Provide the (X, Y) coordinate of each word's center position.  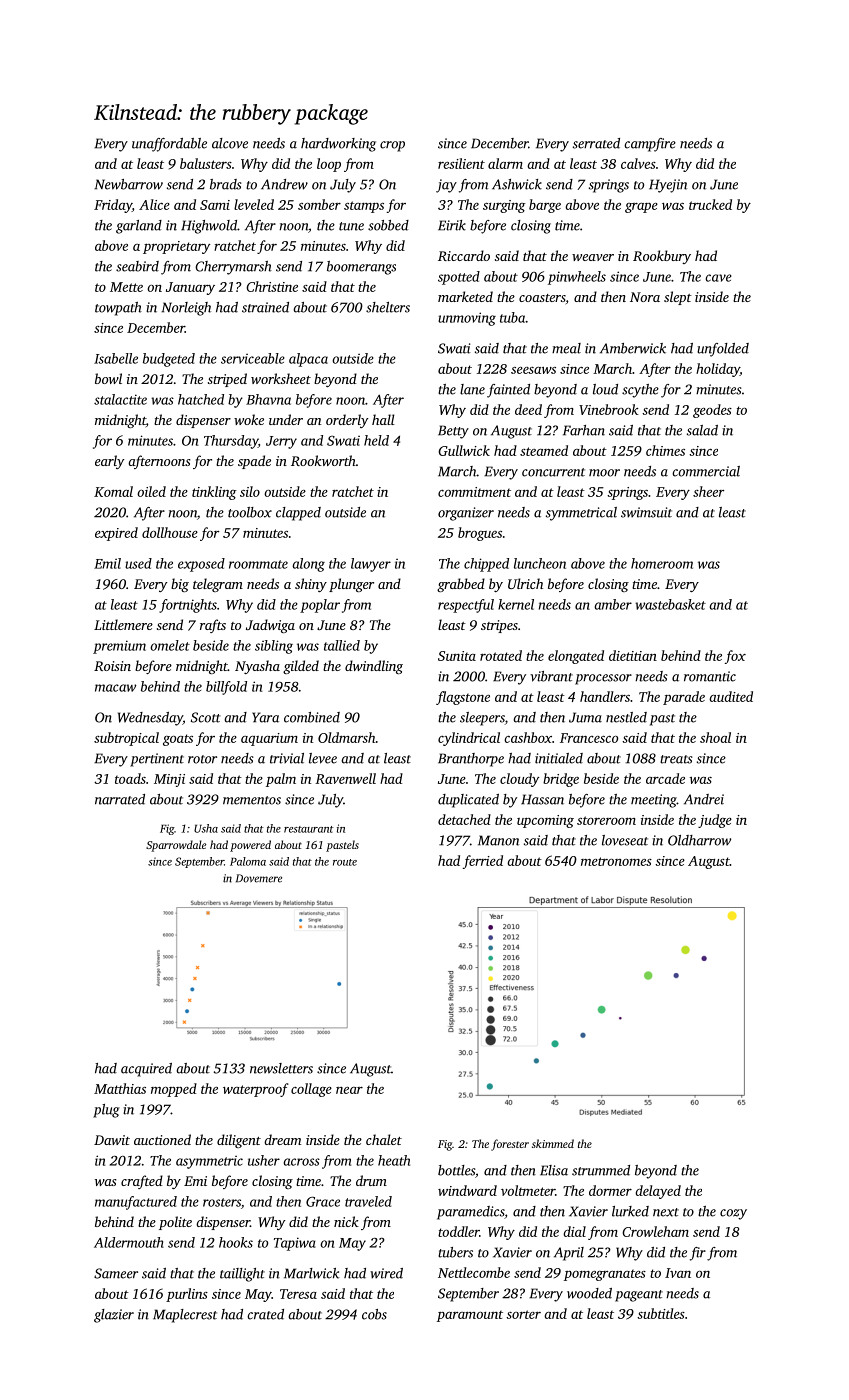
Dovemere (259, 878)
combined (312, 717)
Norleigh (186, 309)
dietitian (633, 655)
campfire (650, 145)
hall (383, 419)
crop (392, 146)
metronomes (616, 861)
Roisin (112, 666)
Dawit (112, 1140)
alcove (230, 143)
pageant (639, 1296)
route (345, 862)
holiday (718, 370)
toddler (458, 1231)
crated (265, 1314)
